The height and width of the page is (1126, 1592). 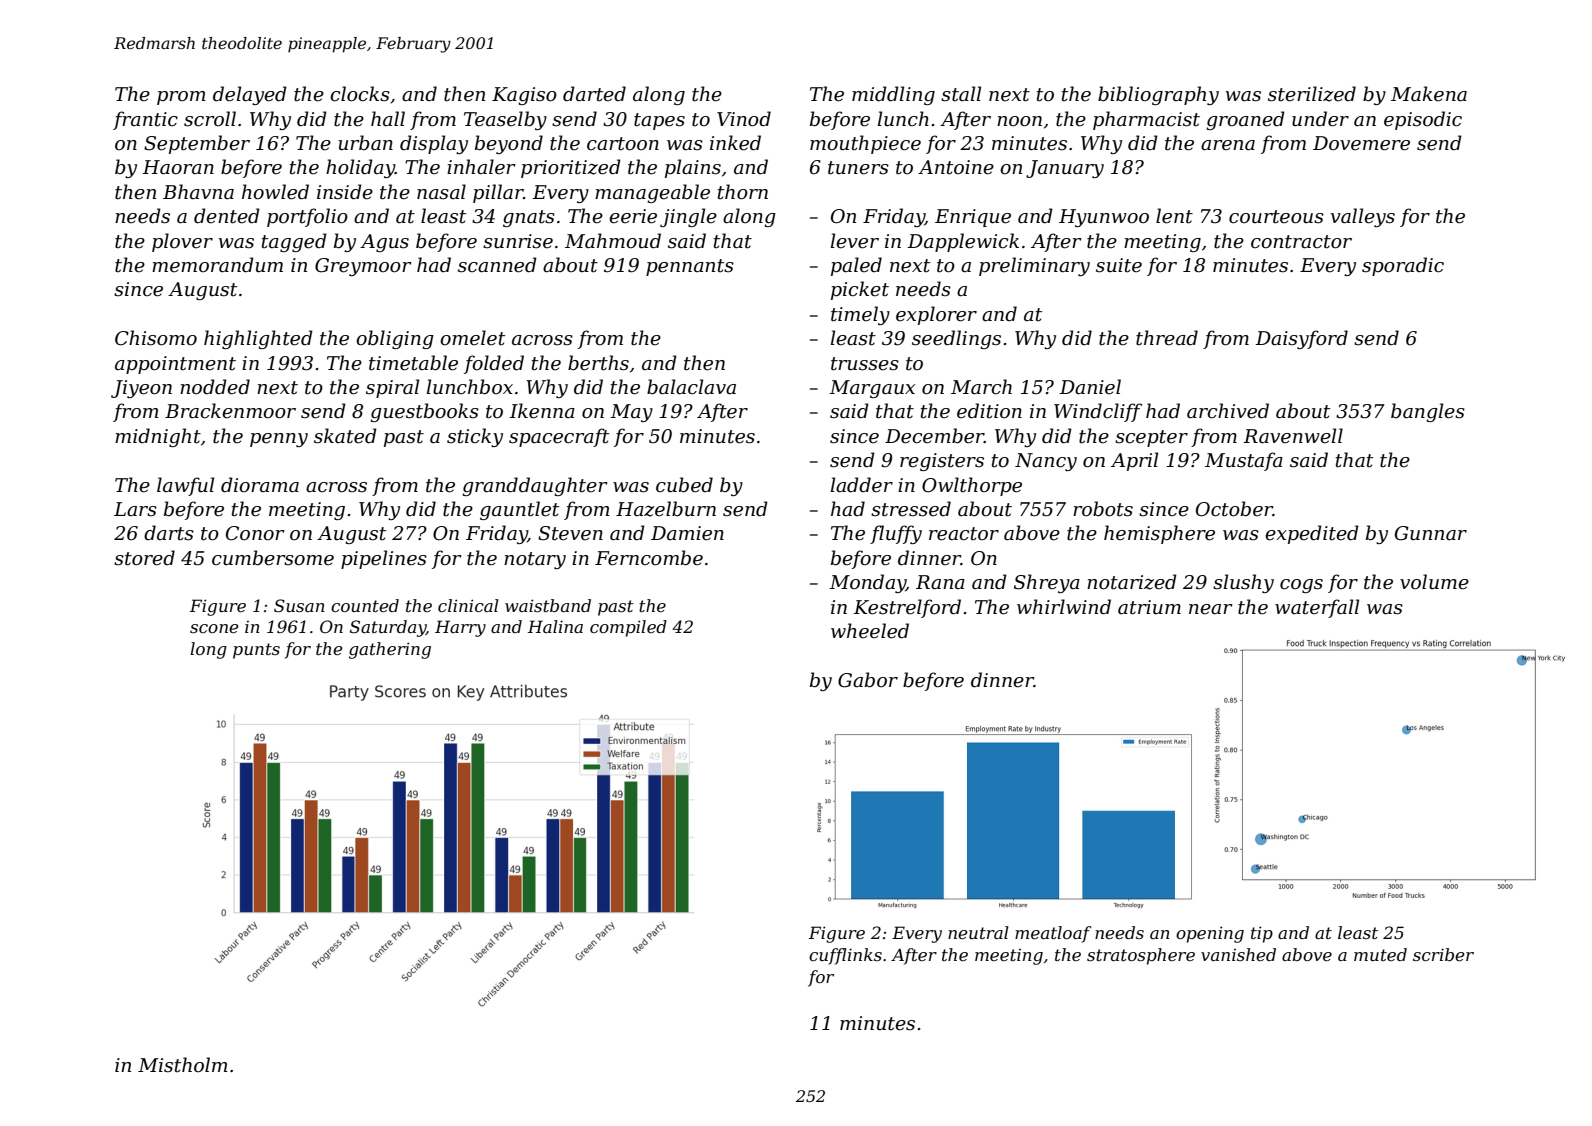 I want to click on waterfall, so click(x=1317, y=608).
